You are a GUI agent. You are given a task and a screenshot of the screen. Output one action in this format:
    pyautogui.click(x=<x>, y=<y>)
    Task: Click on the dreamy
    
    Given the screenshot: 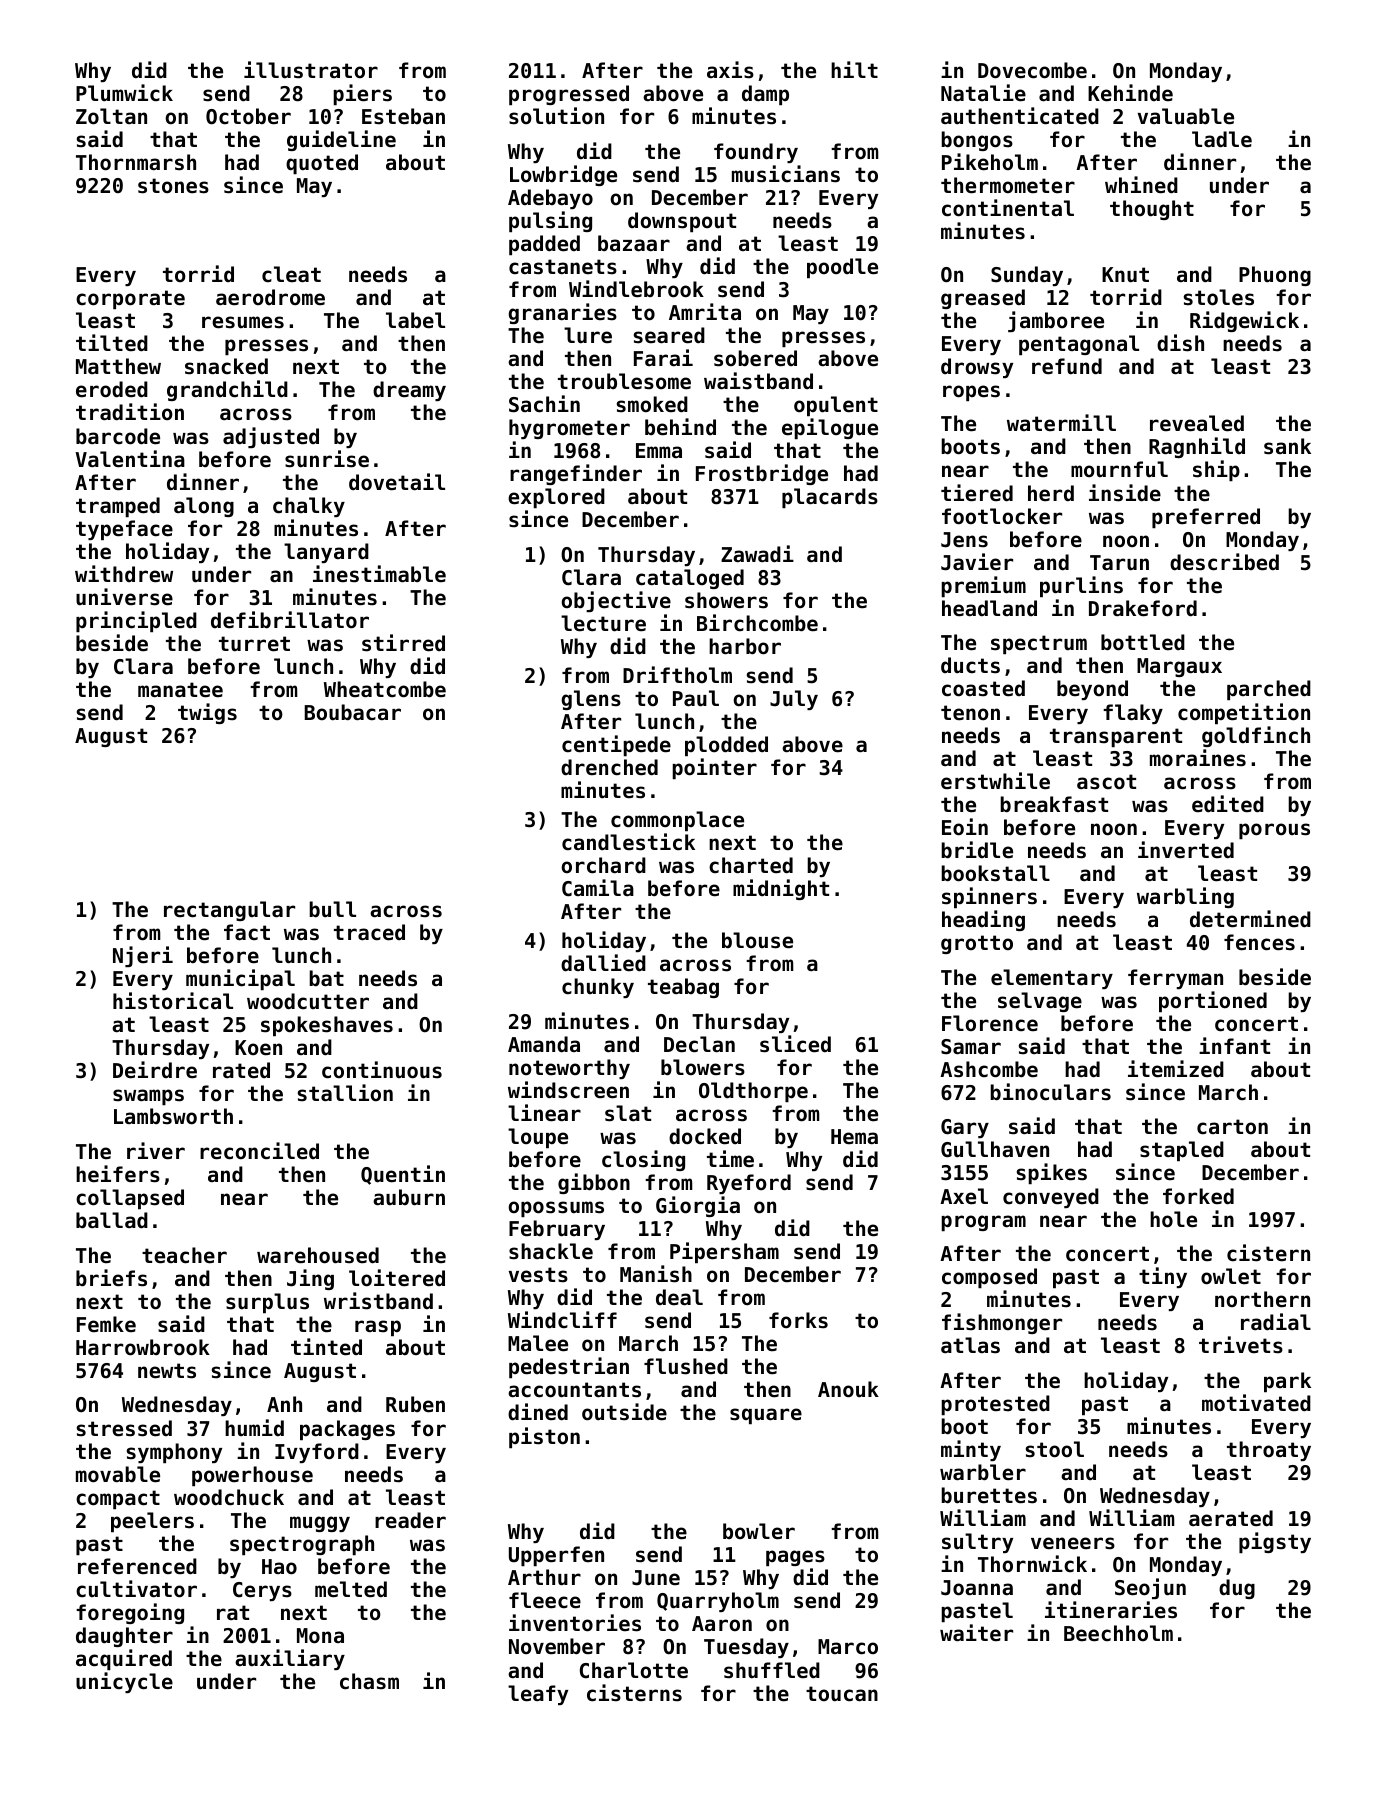 What is the action you would take?
    pyautogui.click(x=409, y=391)
